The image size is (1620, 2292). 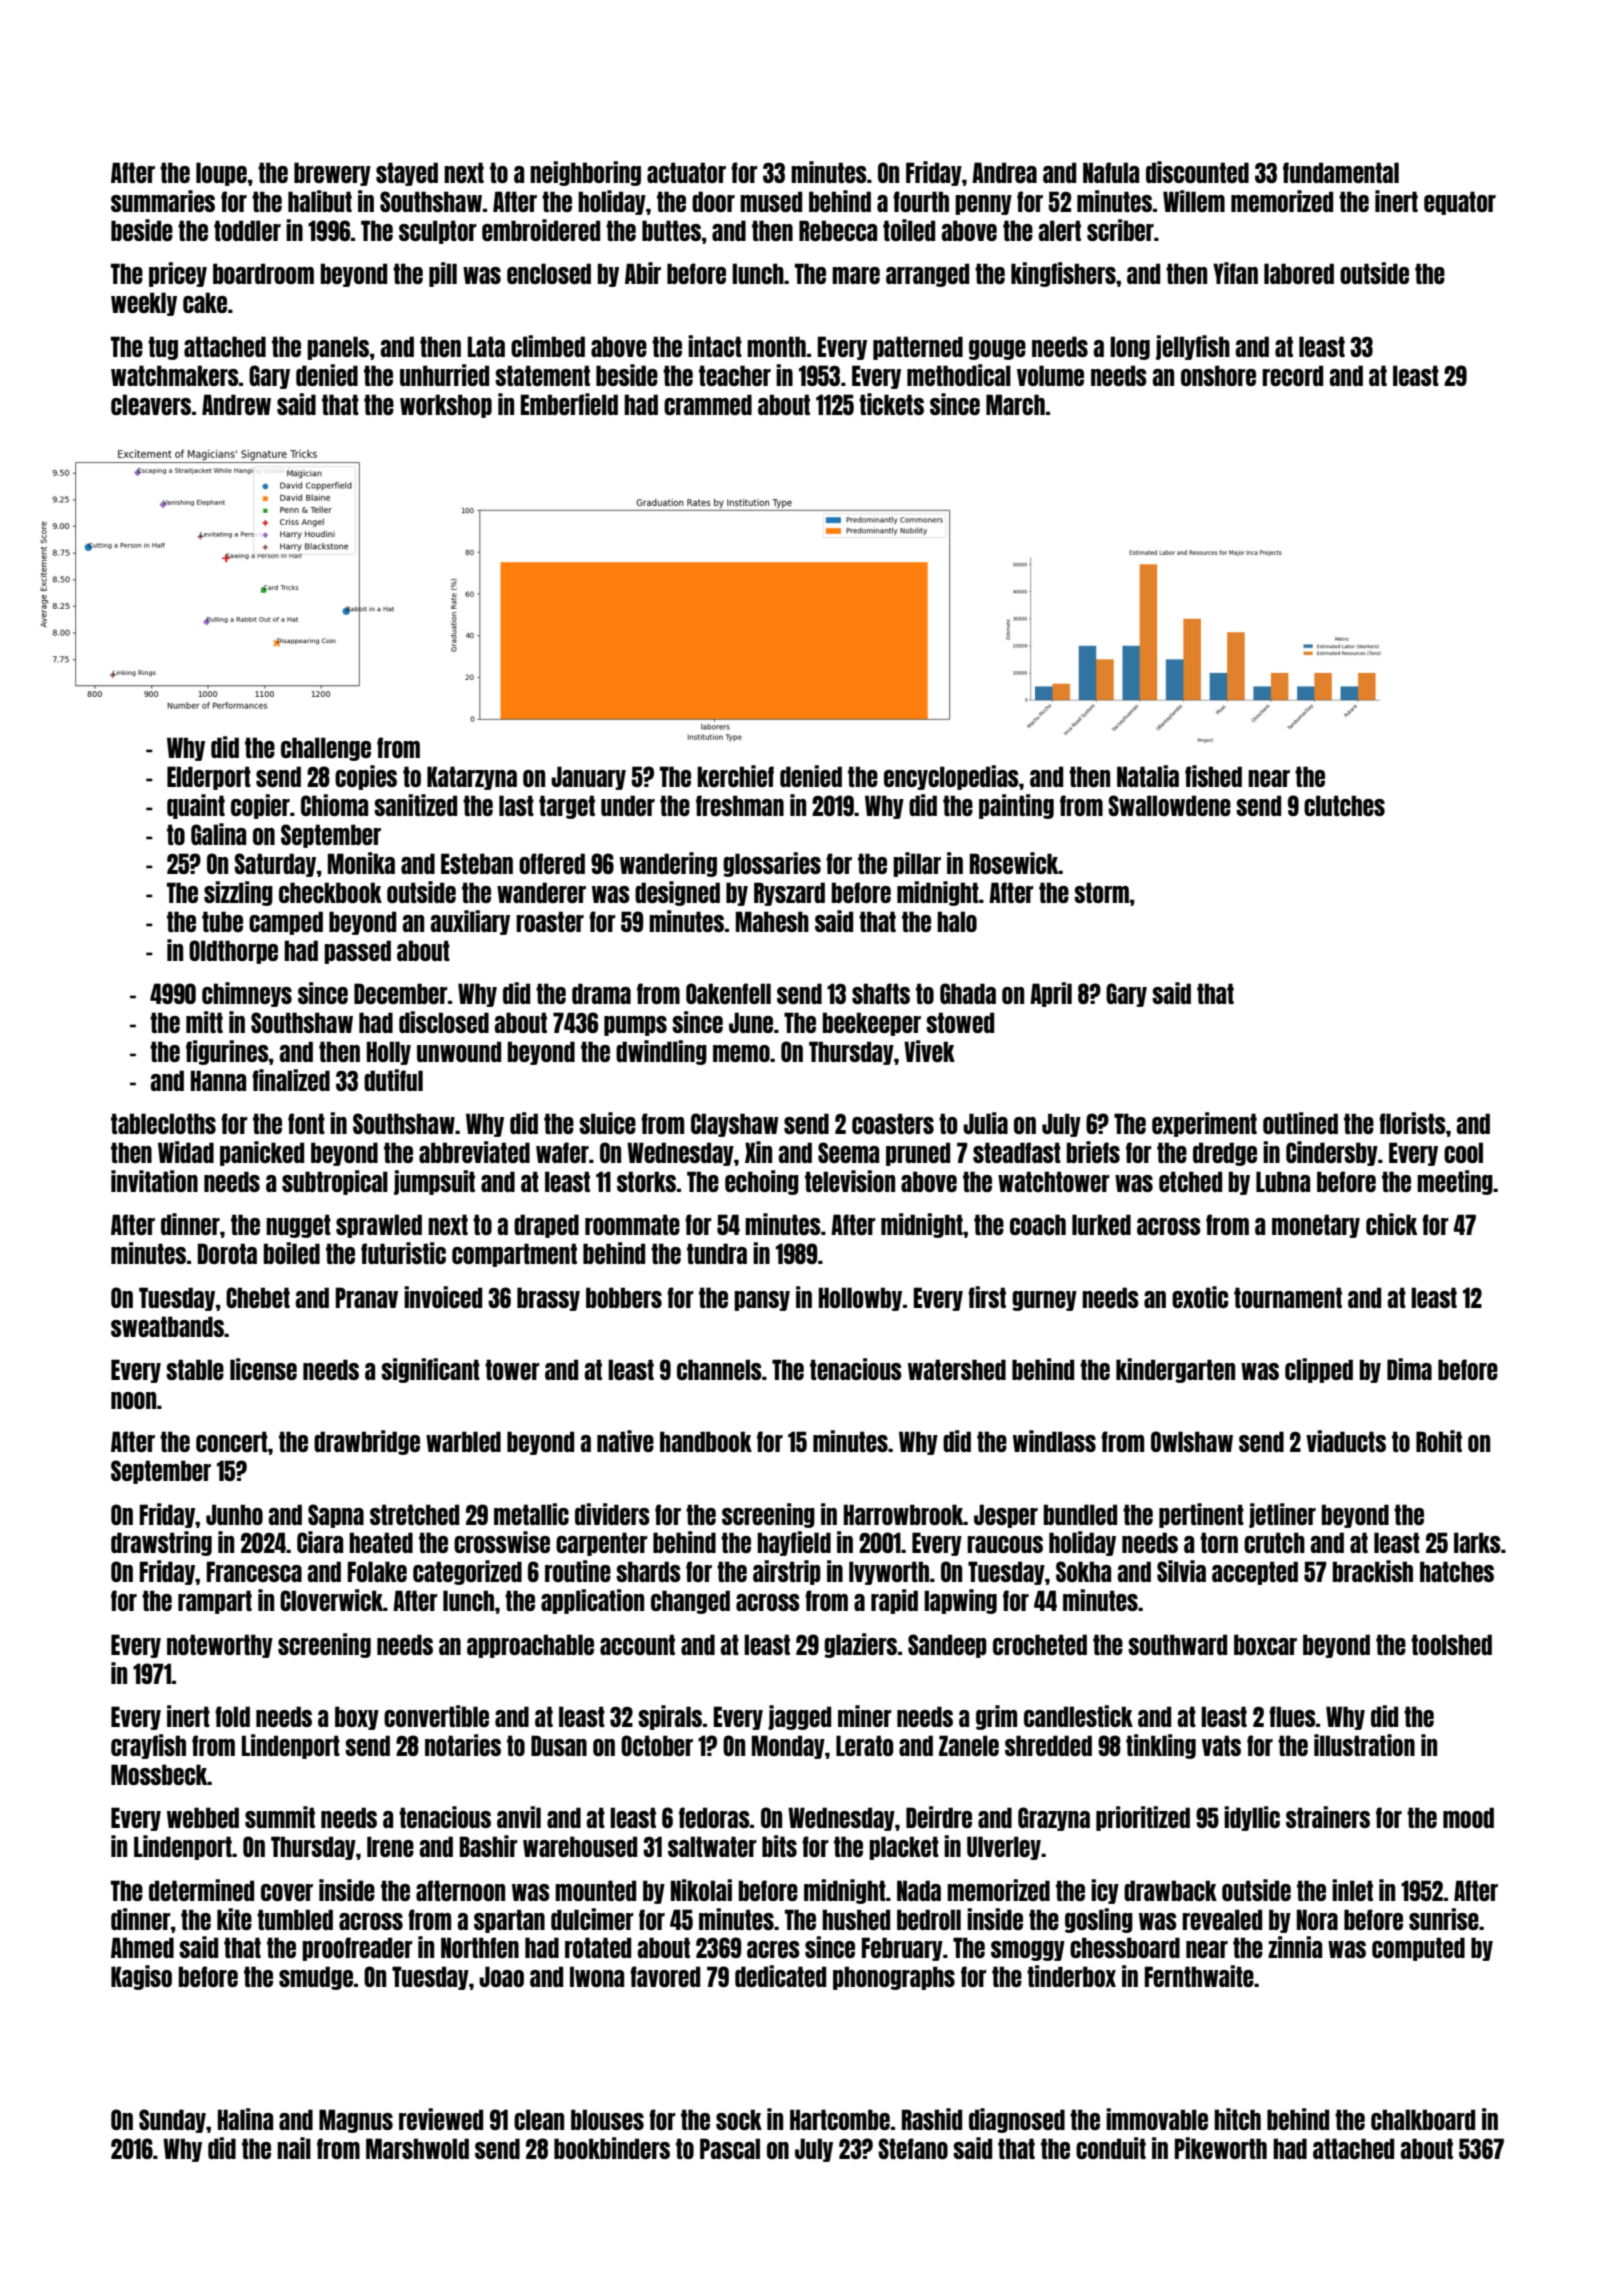 What do you see at coordinates (221, 174) in the document?
I see `loupe` at bounding box center [221, 174].
